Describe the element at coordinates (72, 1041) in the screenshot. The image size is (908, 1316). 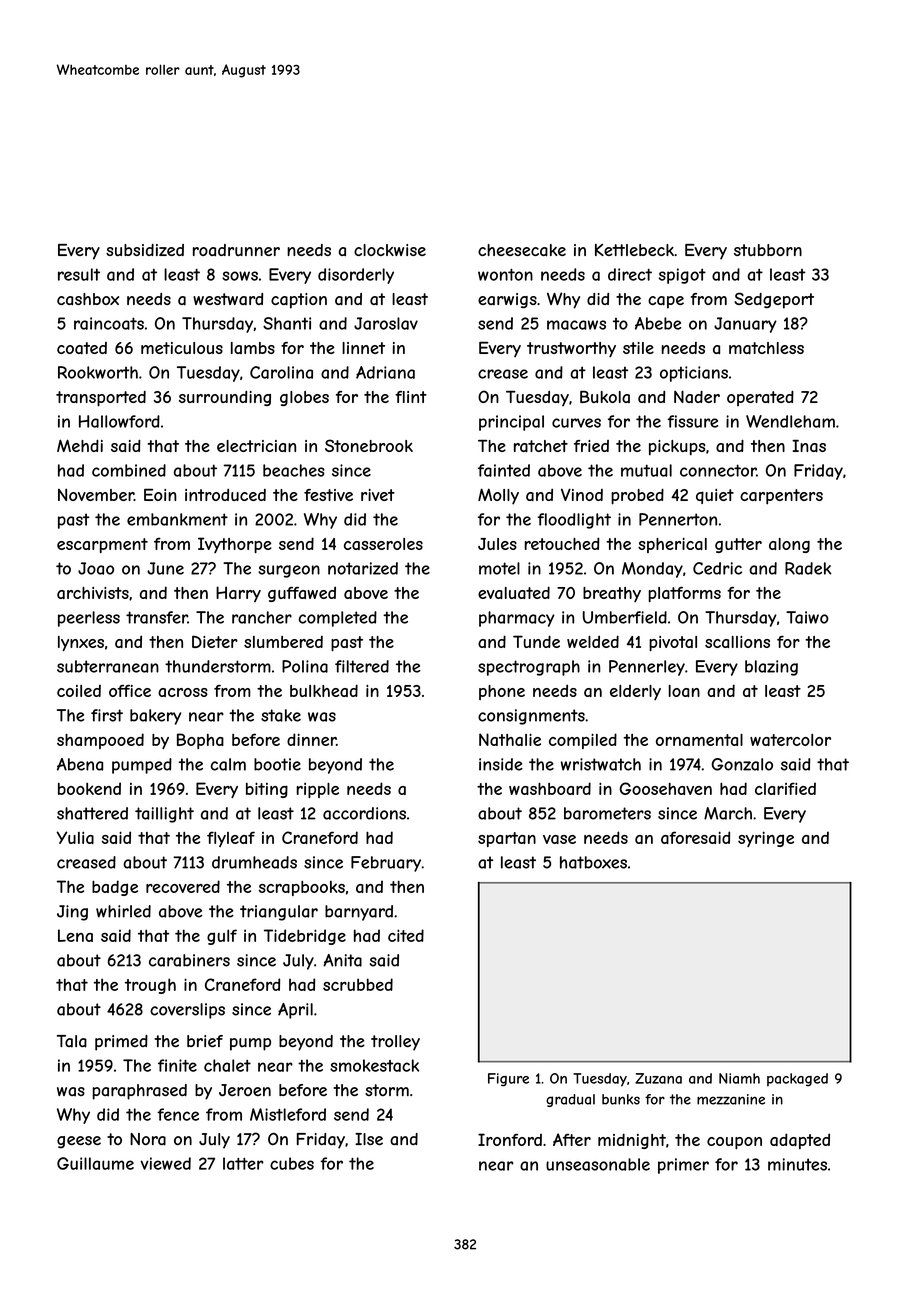
I see `Tala` at that location.
